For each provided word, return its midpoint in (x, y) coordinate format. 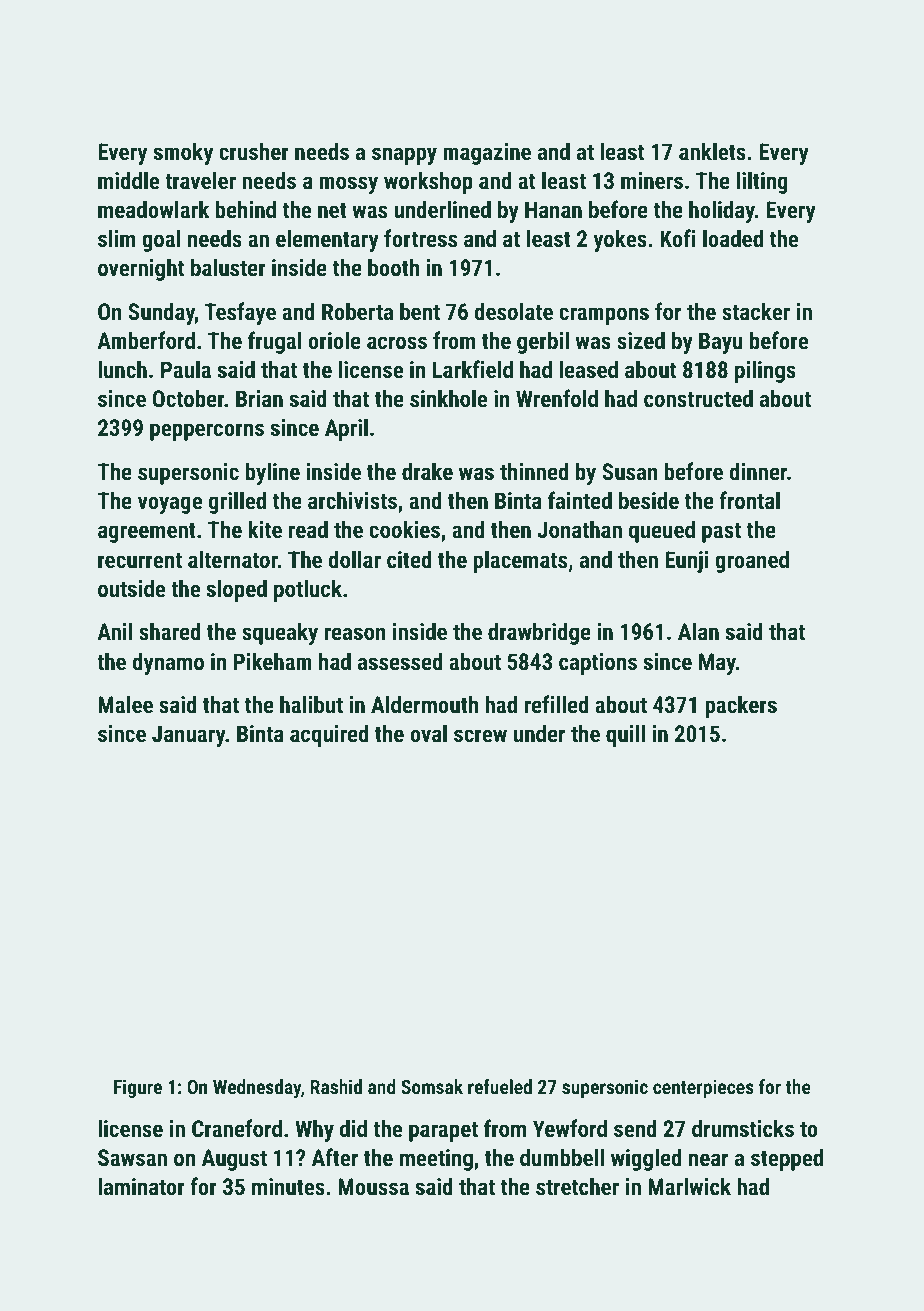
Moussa (373, 1186)
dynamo (168, 663)
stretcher (577, 1186)
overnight (141, 269)
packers (741, 706)
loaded (733, 238)
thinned (534, 471)
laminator (141, 1186)
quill (625, 735)
